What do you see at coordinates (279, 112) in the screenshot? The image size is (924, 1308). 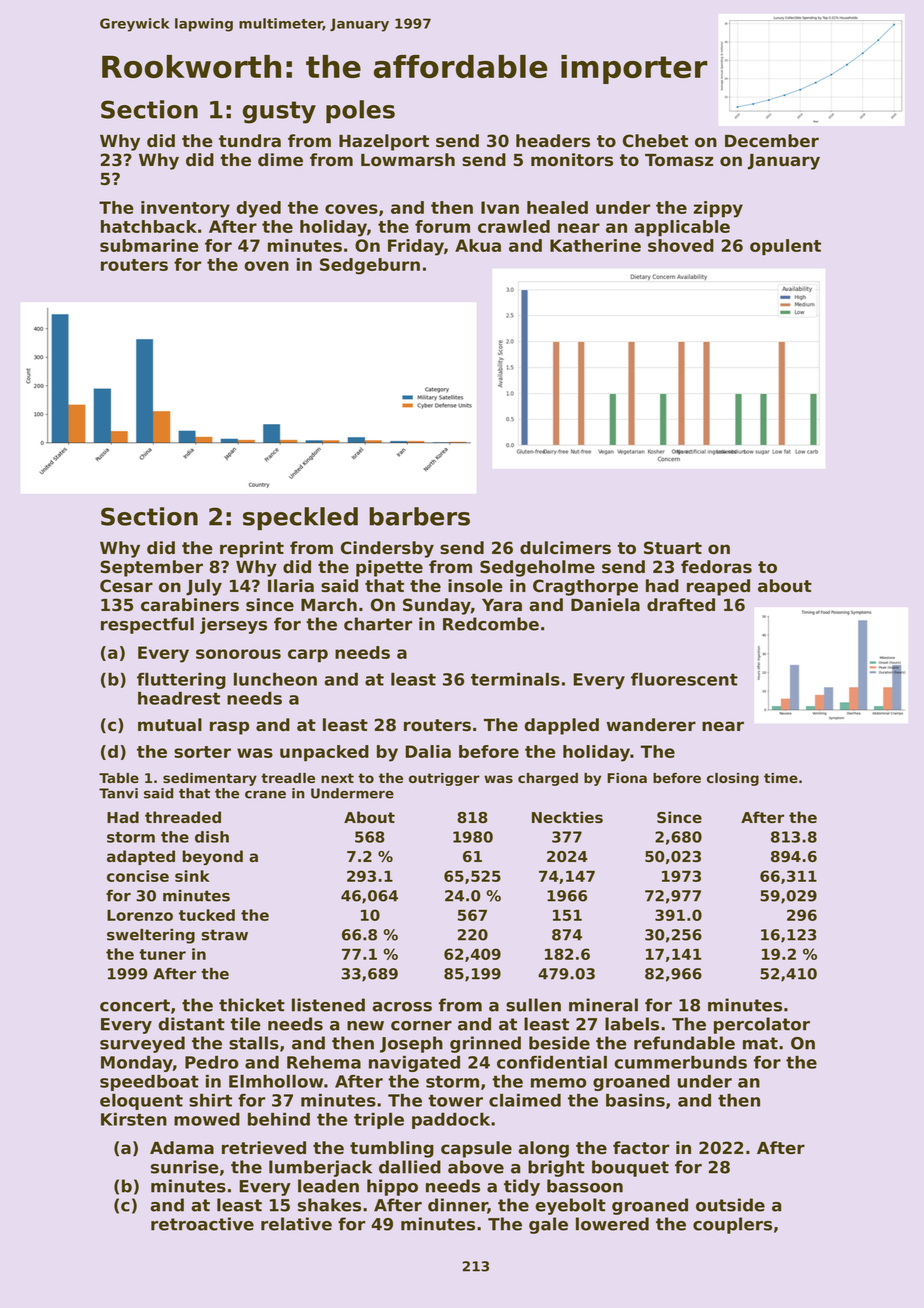 I see `gusty` at bounding box center [279, 112].
